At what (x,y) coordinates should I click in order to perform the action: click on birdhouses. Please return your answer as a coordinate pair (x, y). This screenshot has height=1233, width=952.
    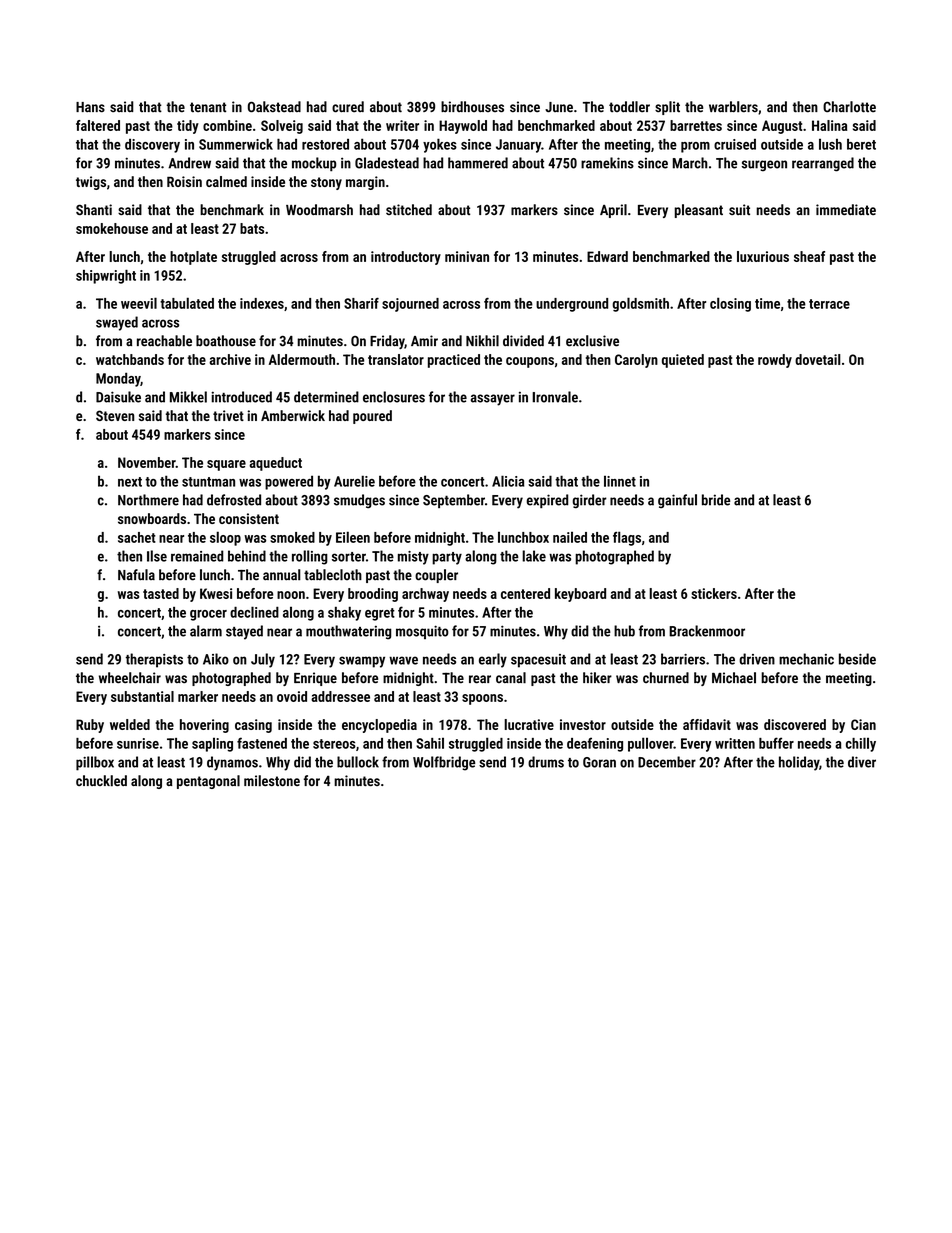
    Looking at the image, I should click on (472, 107).
